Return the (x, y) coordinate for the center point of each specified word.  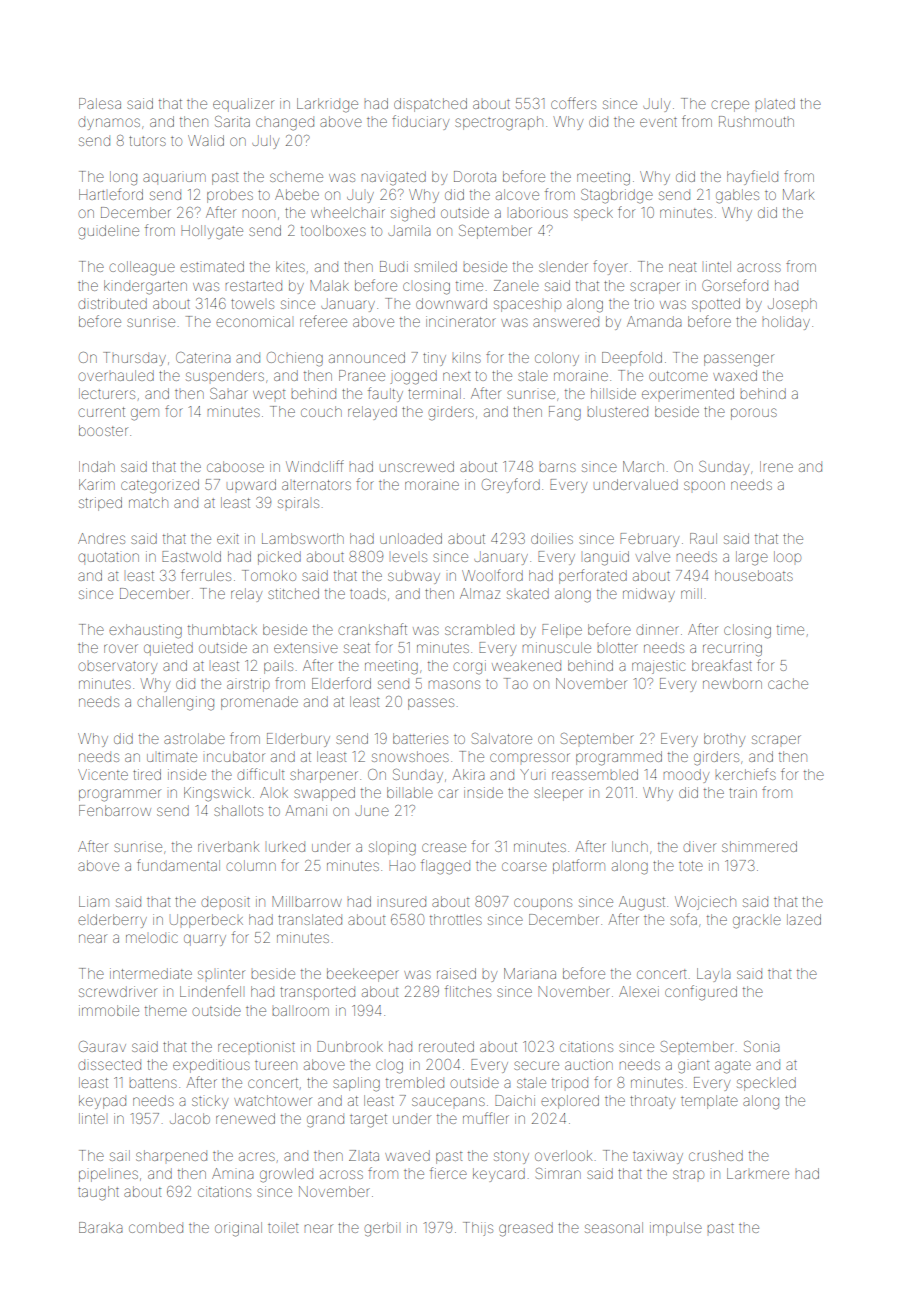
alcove (517, 194)
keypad (102, 1102)
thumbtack (222, 629)
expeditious (211, 1066)
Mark (798, 194)
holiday (786, 323)
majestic (658, 667)
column (251, 865)
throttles (456, 919)
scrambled (479, 629)
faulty (385, 394)
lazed (804, 919)
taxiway (658, 1157)
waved (407, 1155)
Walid (206, 140)
